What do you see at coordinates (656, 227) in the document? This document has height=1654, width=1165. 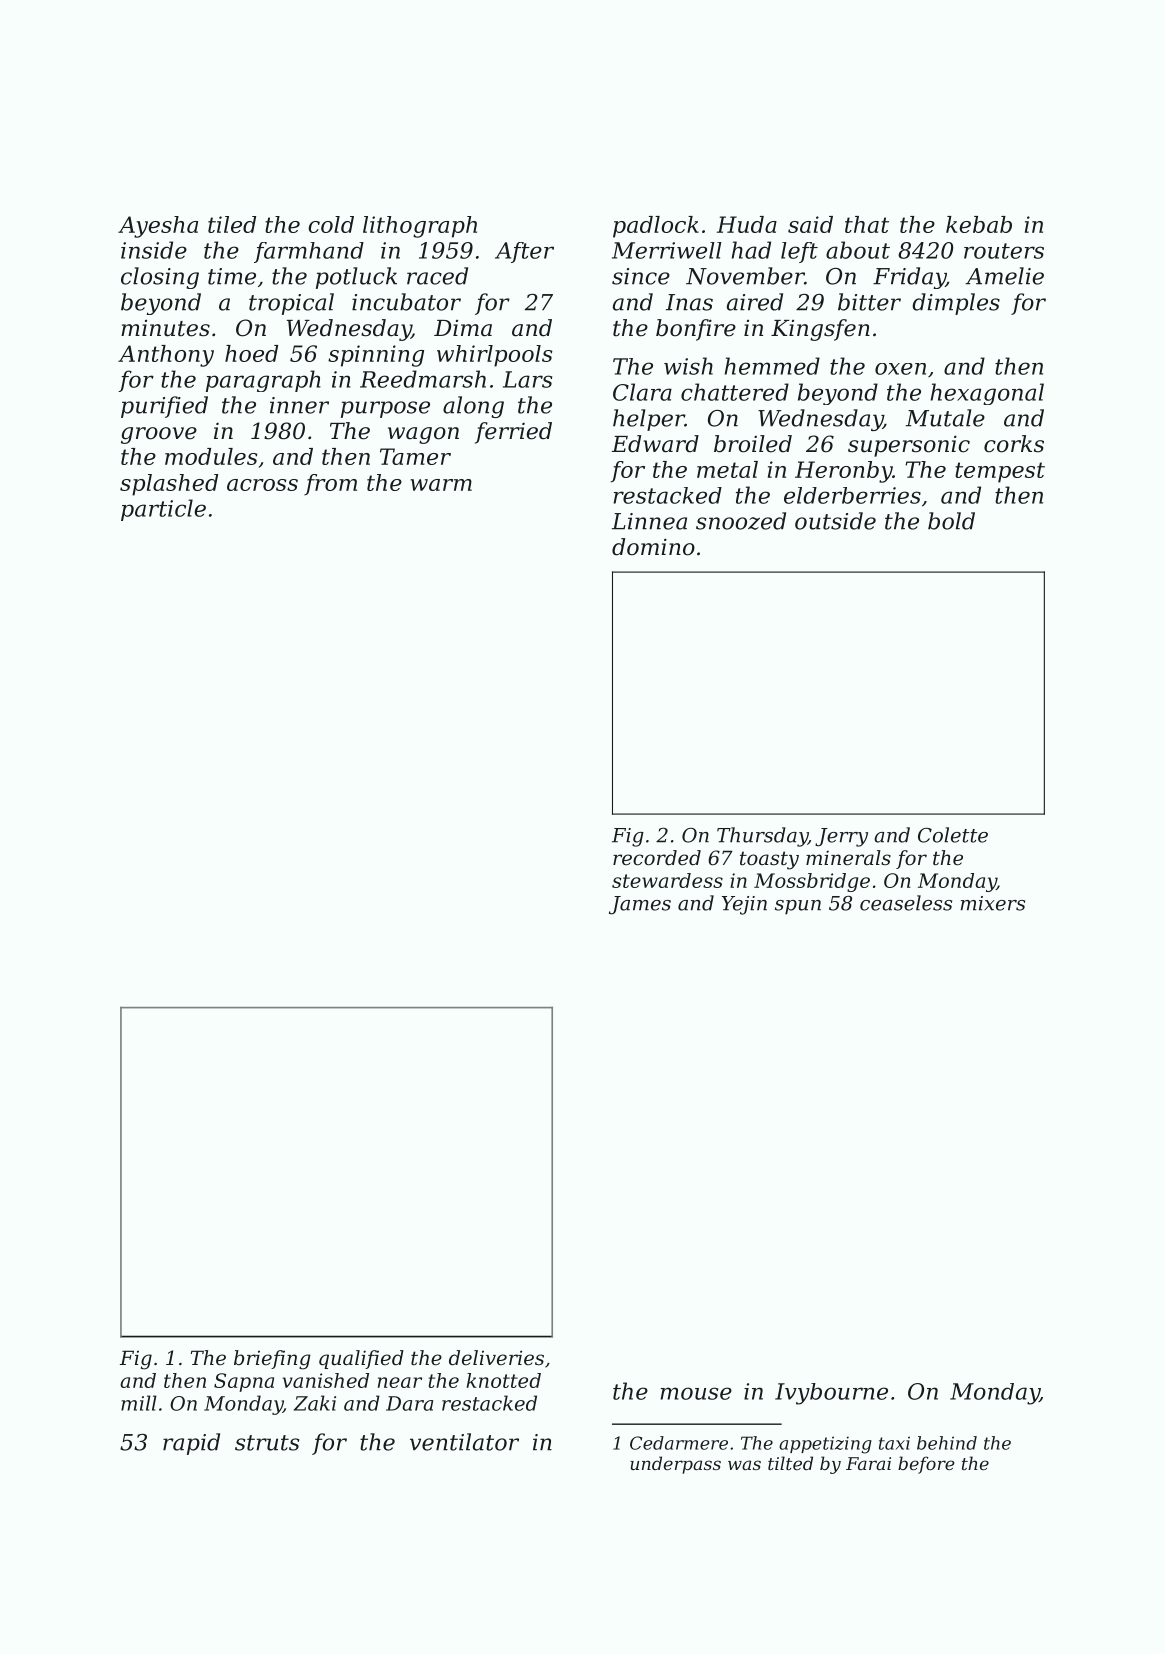 I see `padlock` at bounding box center [656, 227].
